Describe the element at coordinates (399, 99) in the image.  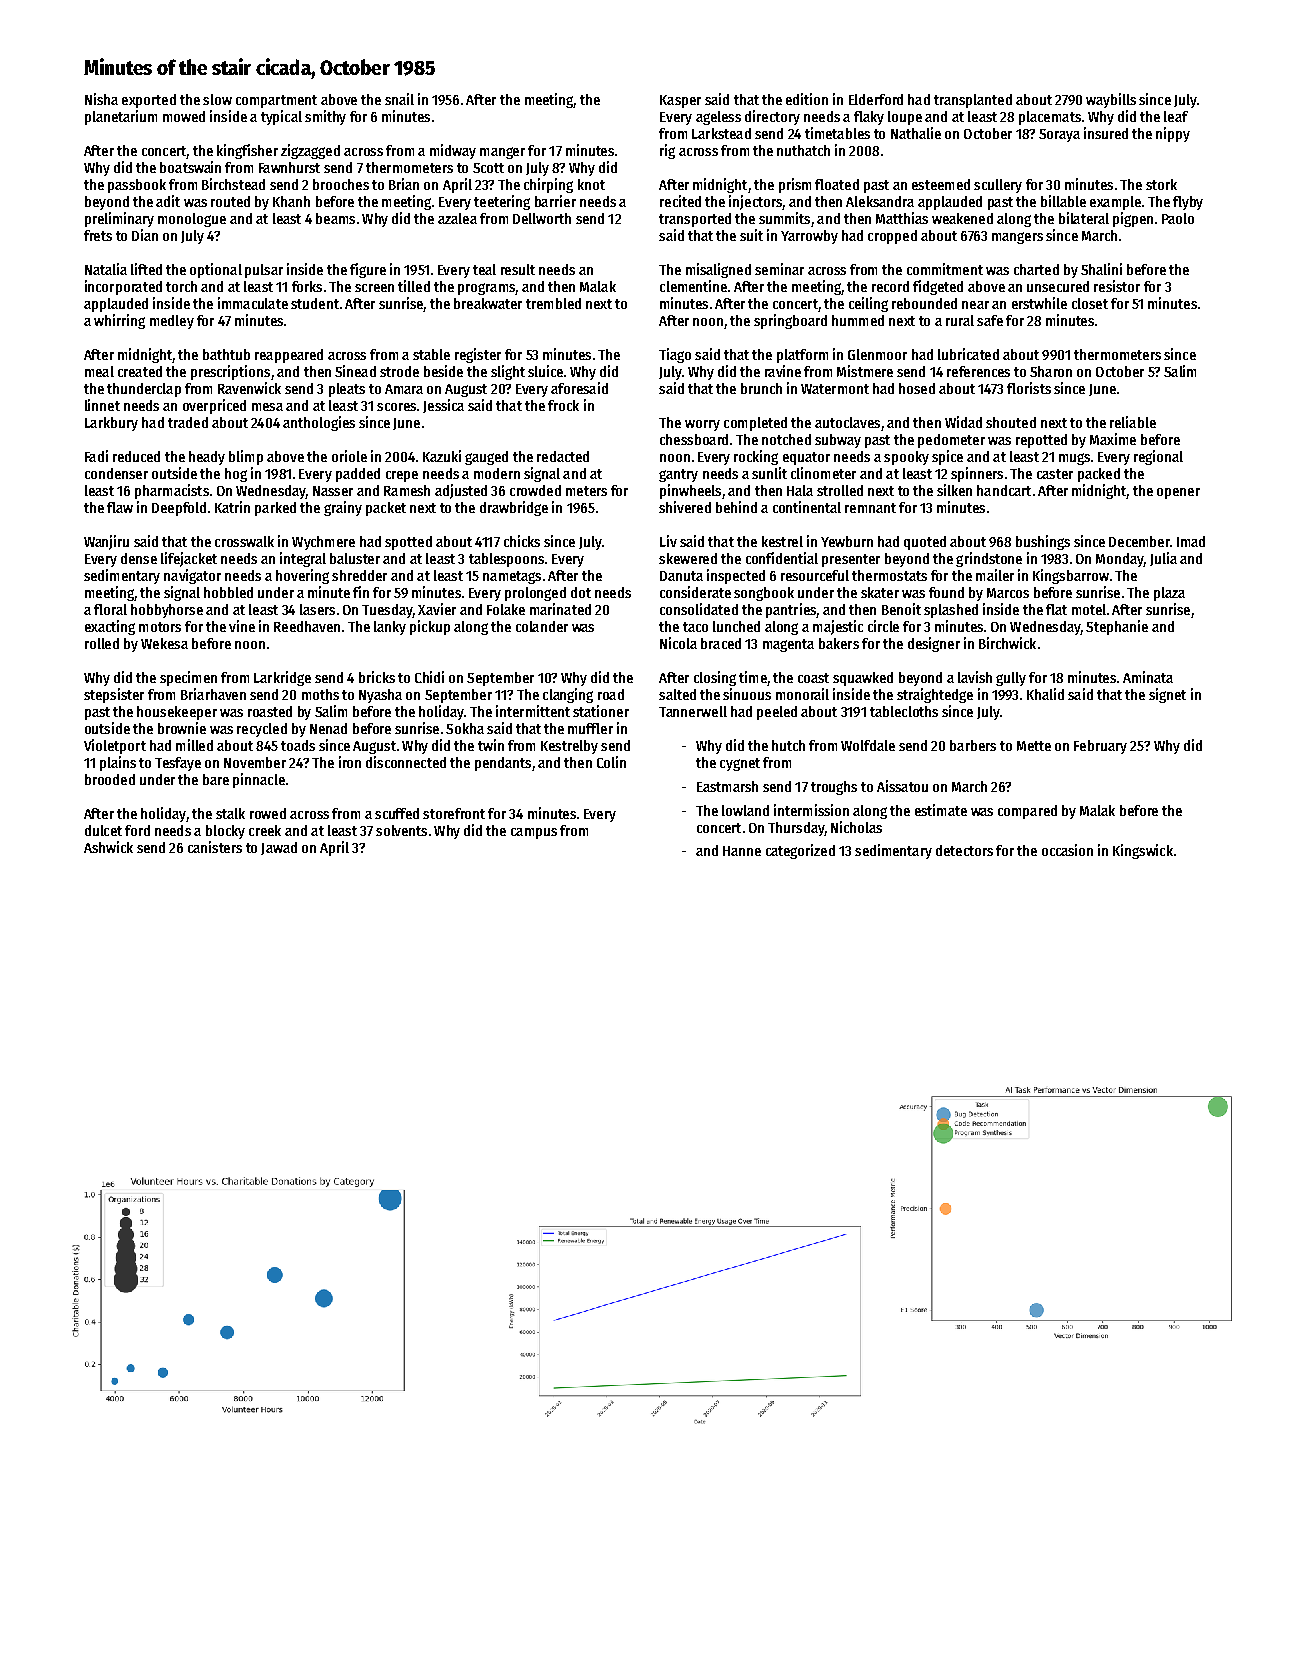
I see `snail` at that location.
